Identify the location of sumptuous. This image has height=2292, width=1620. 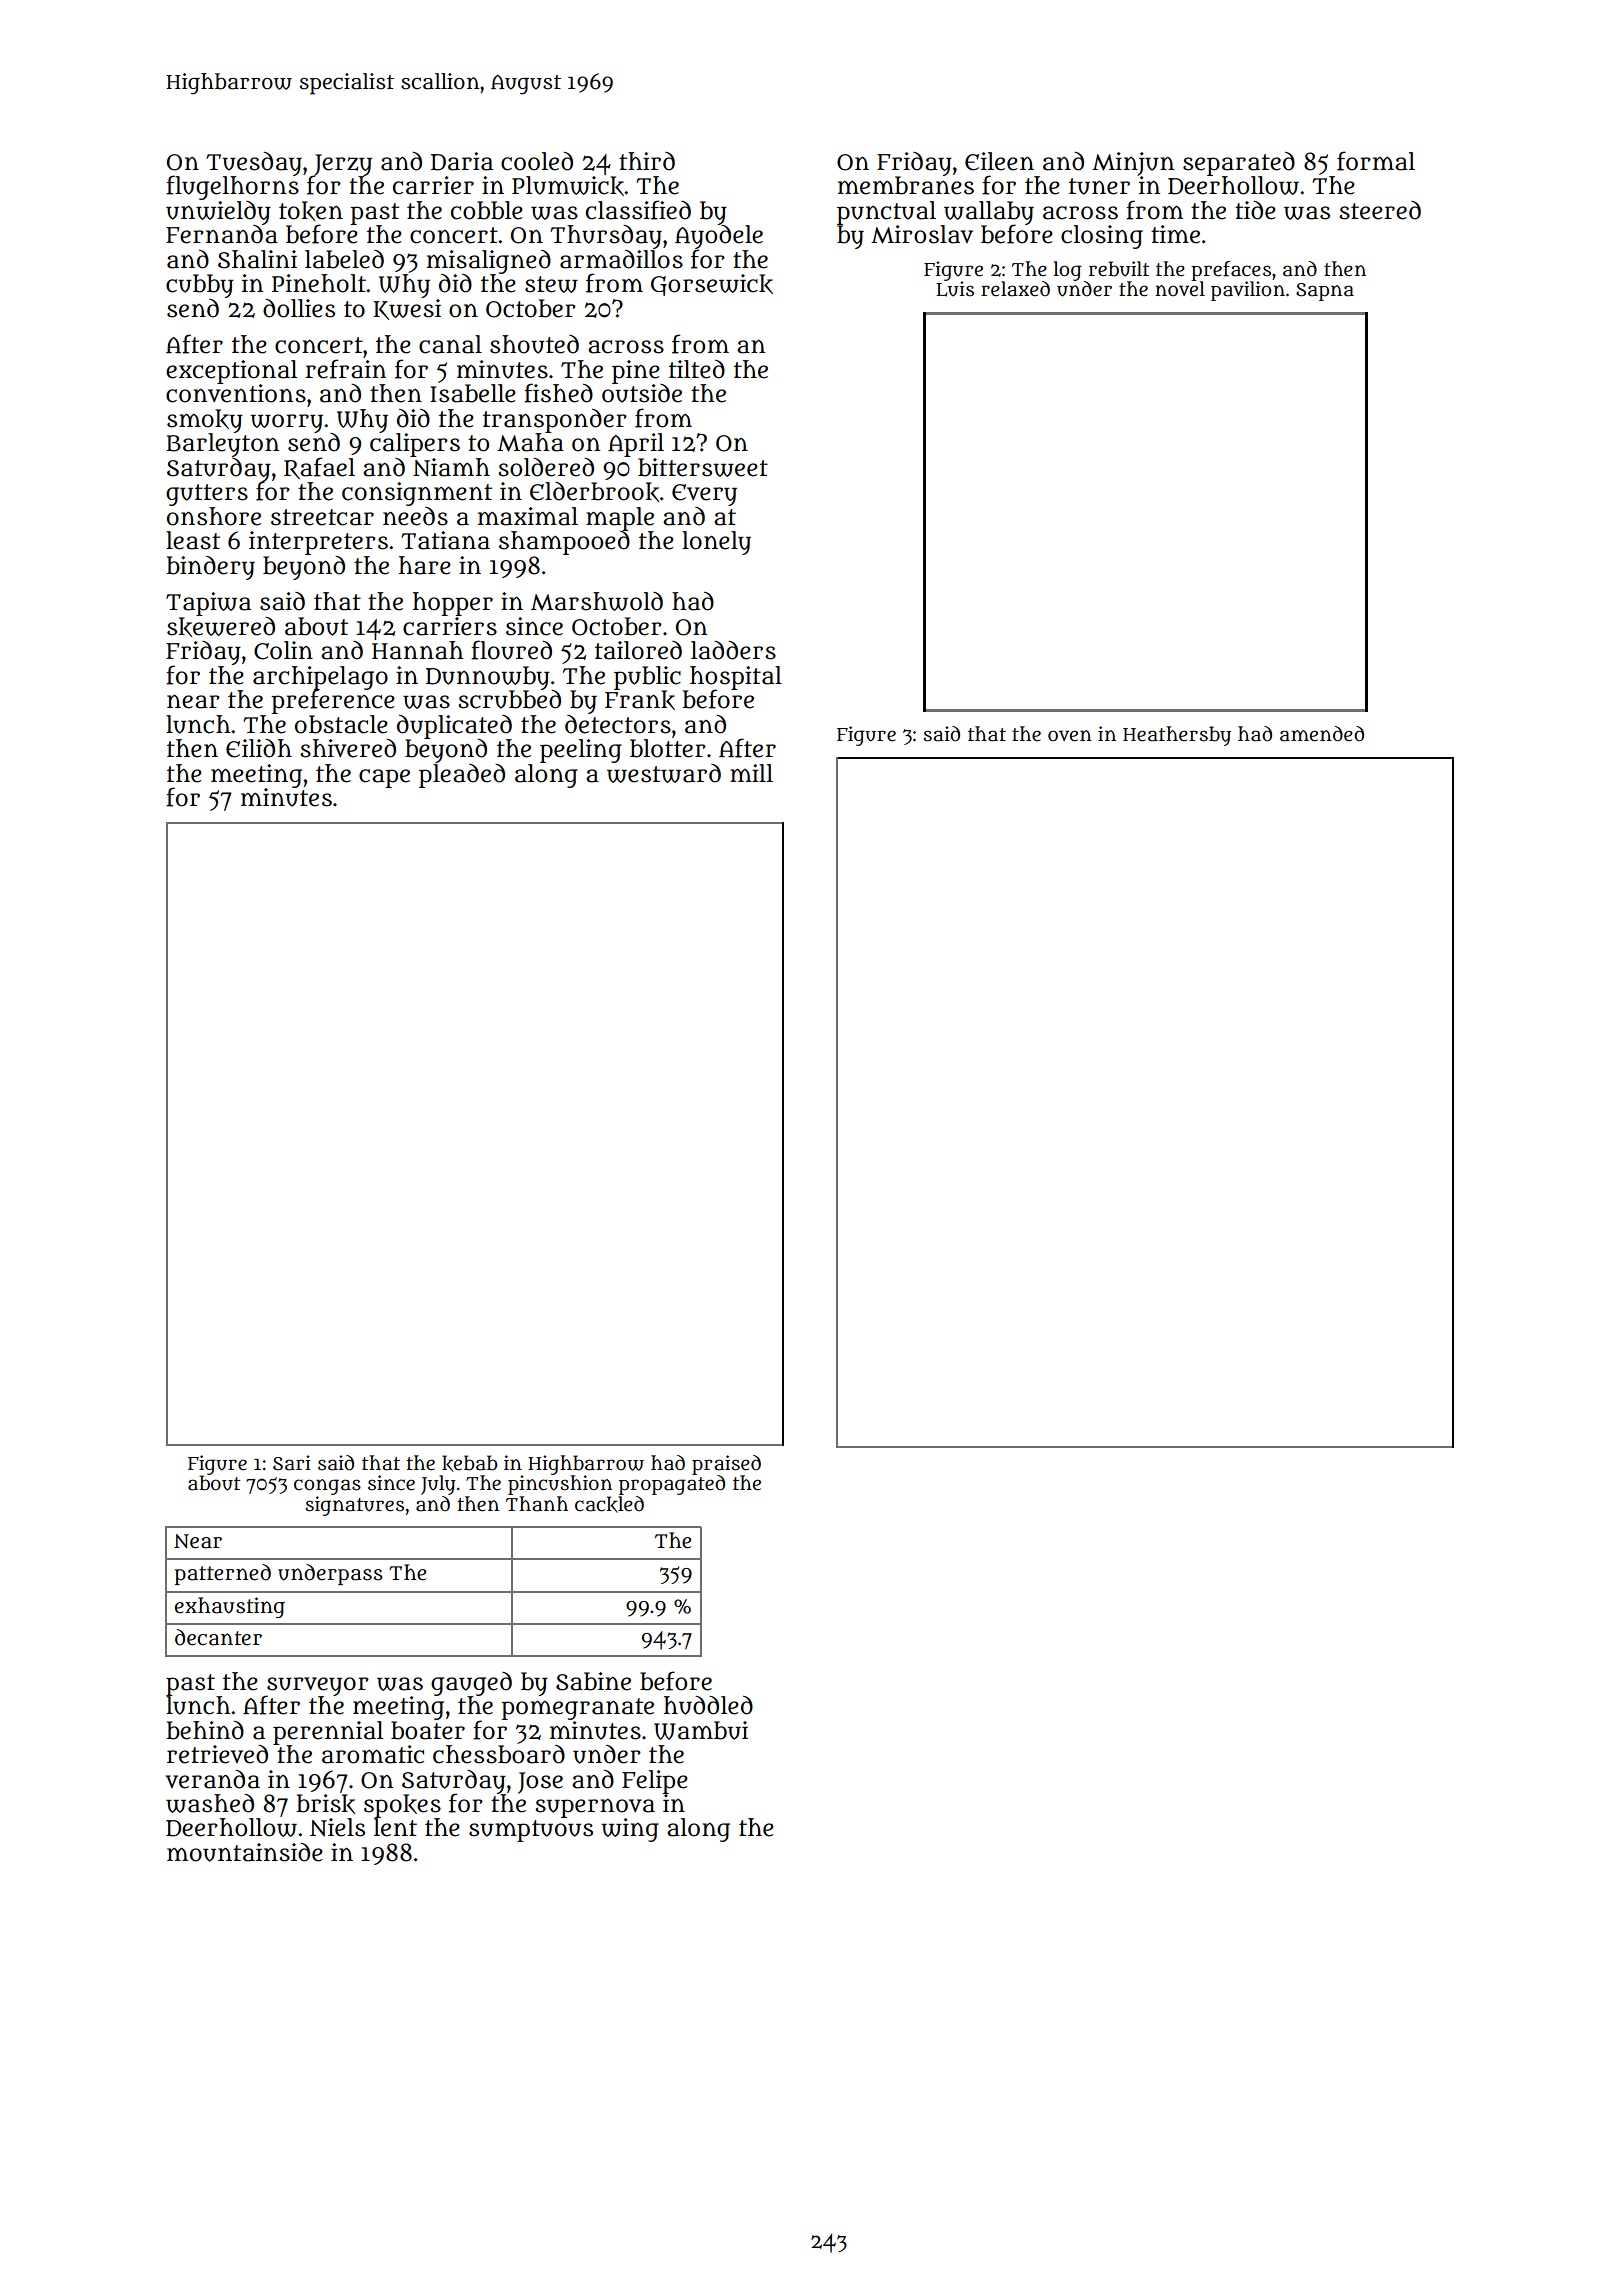
(531, 1831).
